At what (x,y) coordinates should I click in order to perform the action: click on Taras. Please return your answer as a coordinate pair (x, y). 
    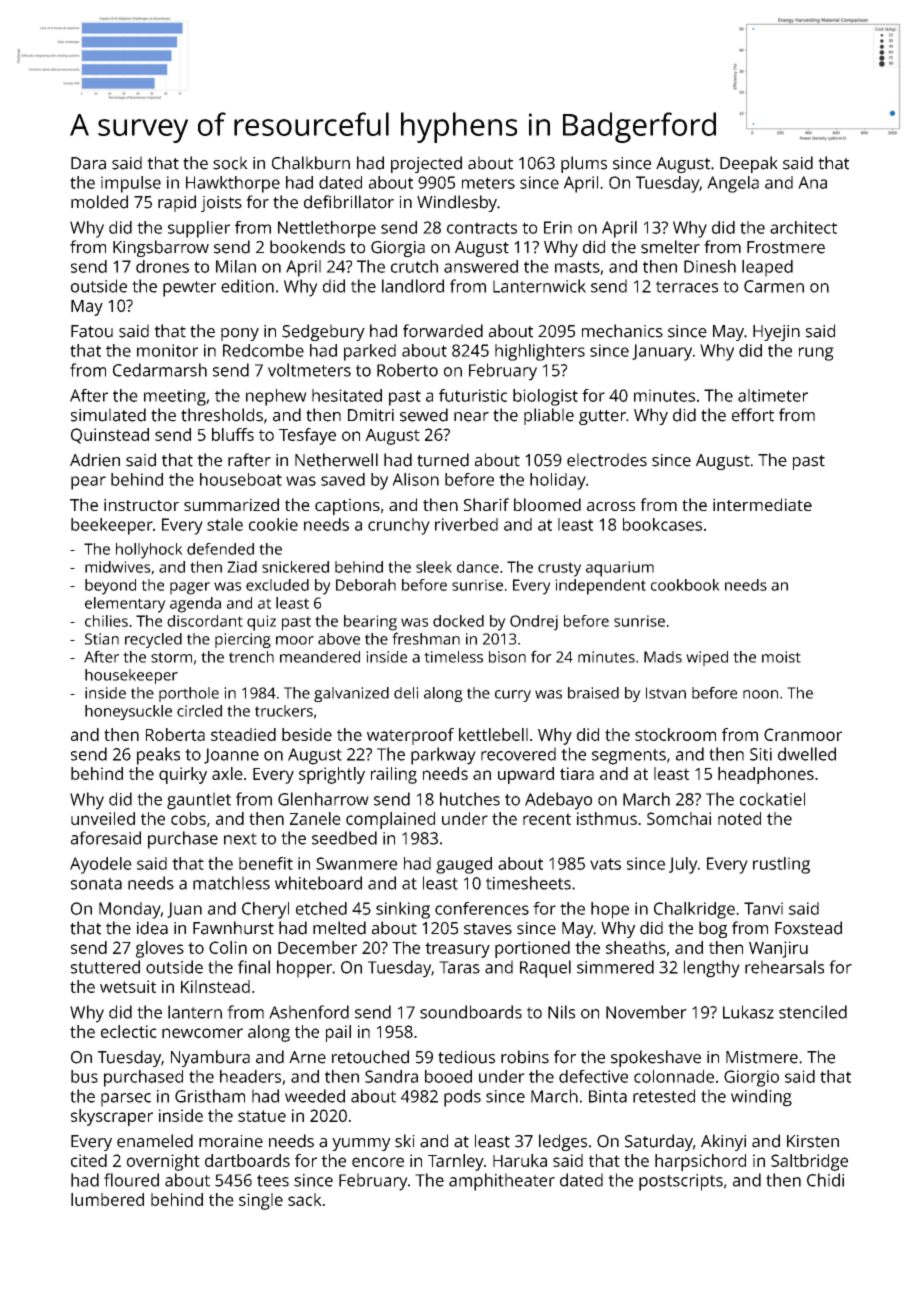
    Looking at the image, I should click on (459, 967).
